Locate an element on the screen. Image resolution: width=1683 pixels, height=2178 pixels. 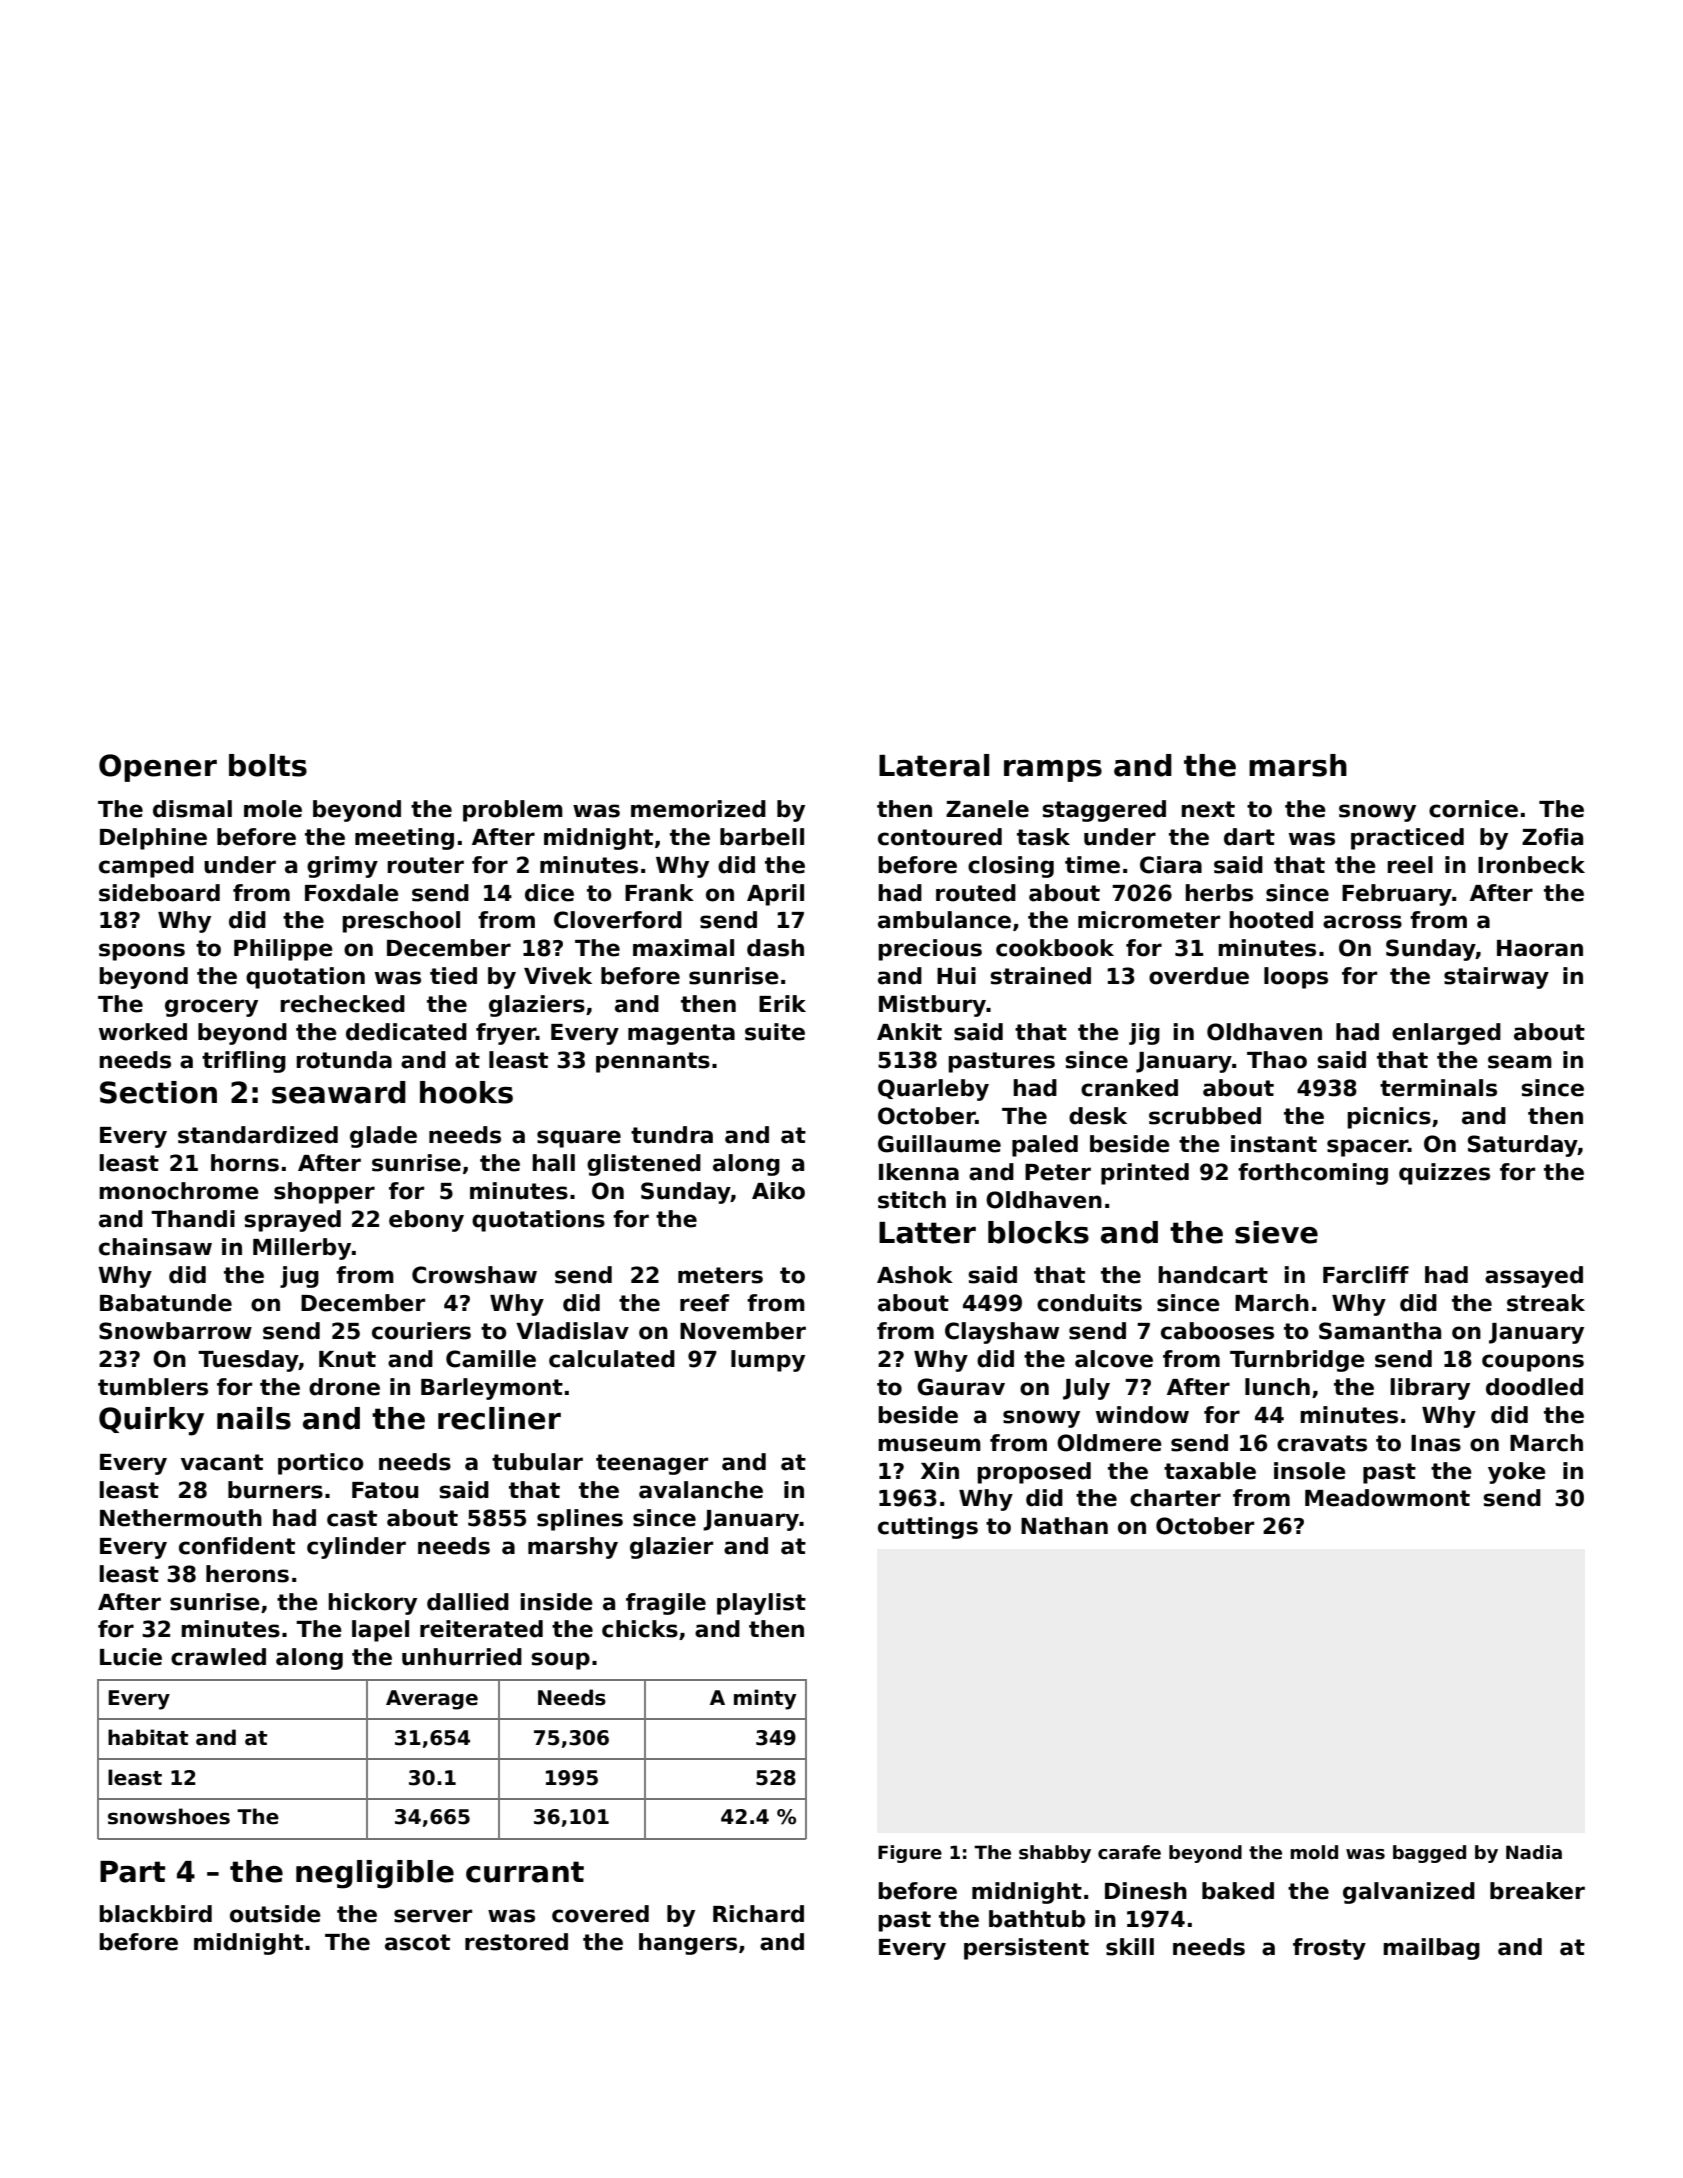
negligible is located at coordinates (375, 1874).
